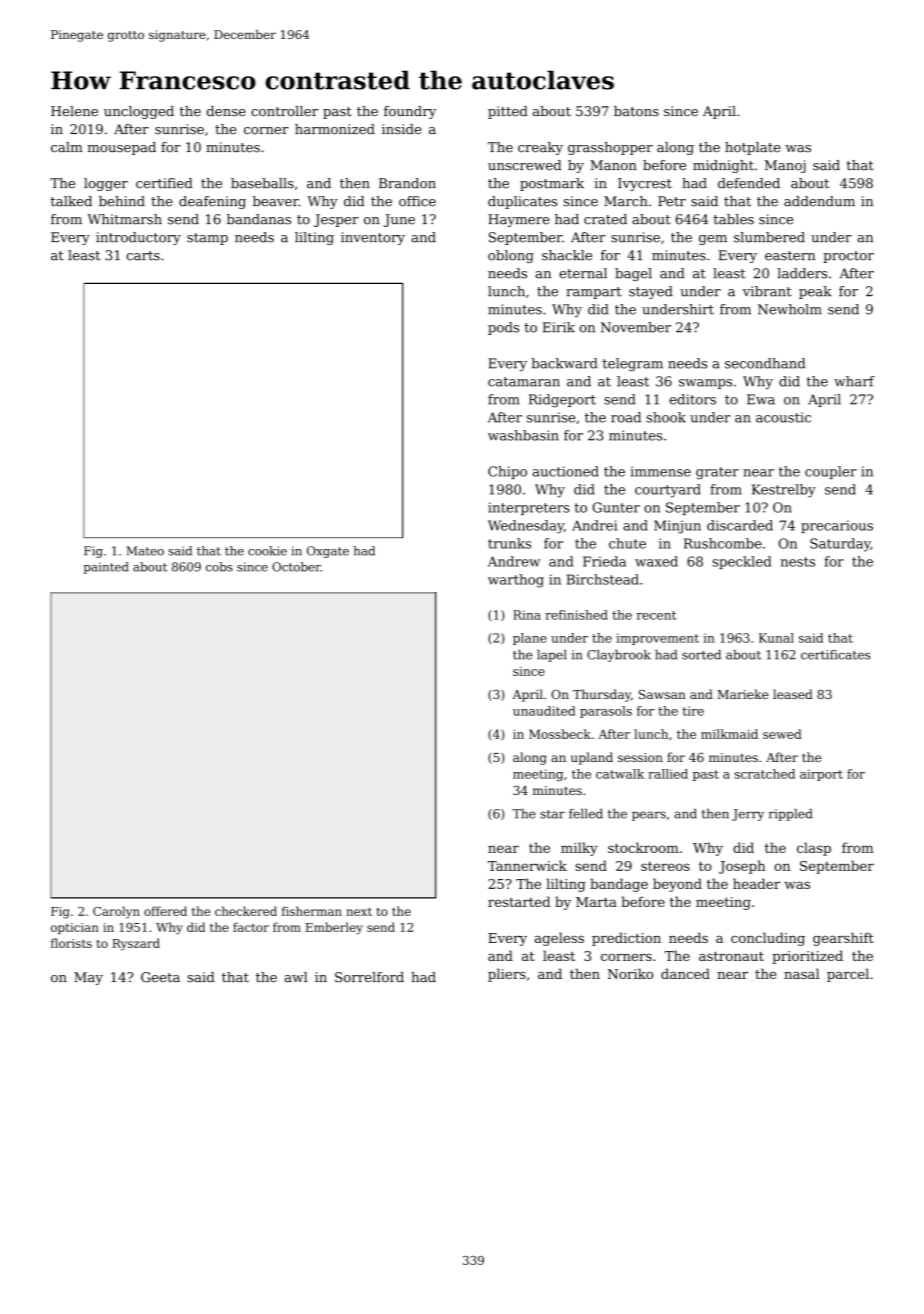 This image has width=924, height=1314. Describe the element at coordinates (776, 638) in the image. I see `Kunal` at that location.
